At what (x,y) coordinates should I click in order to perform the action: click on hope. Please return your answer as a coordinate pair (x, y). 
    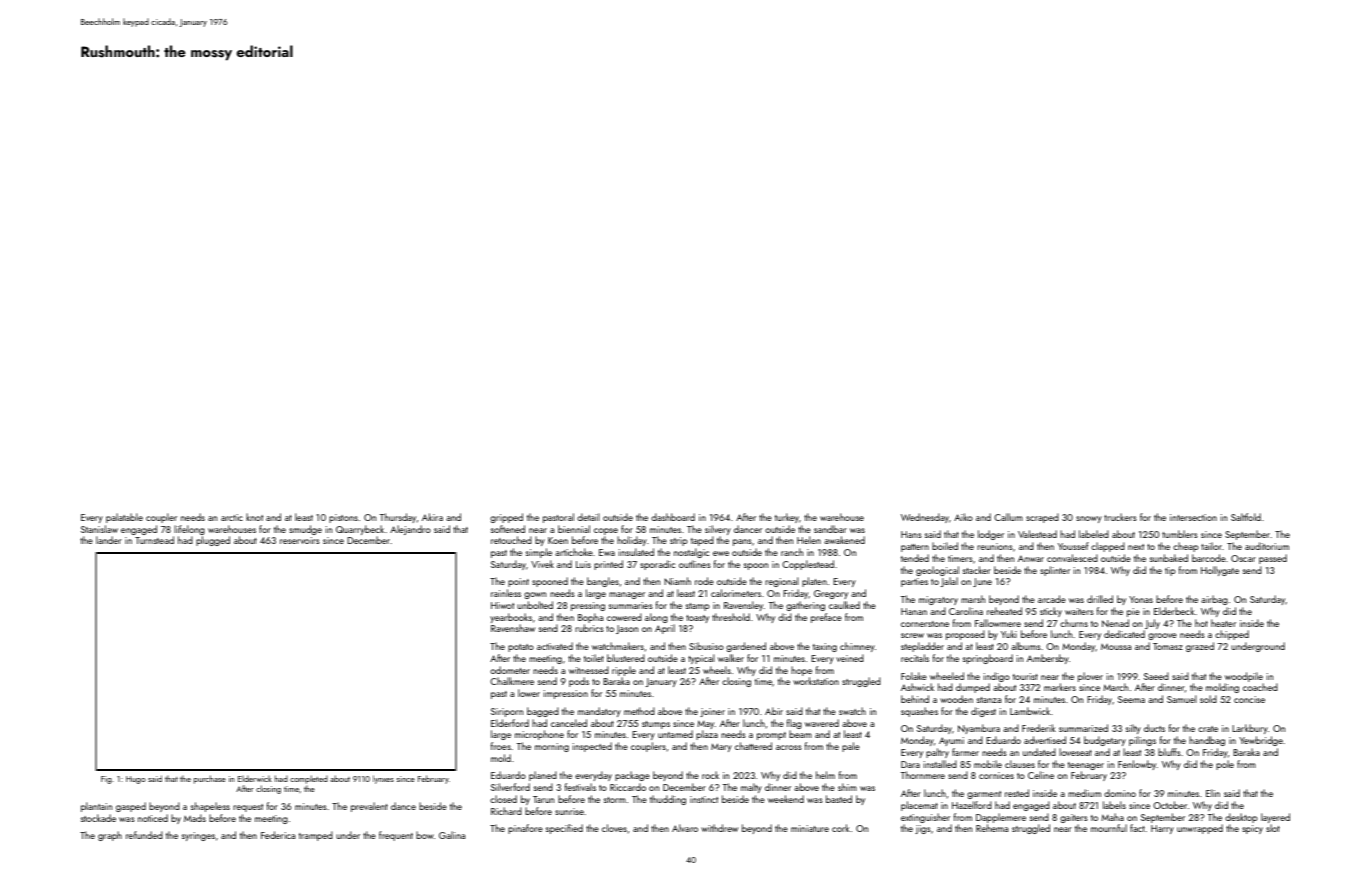
    Looking at the image, I should click on (801, 671).
